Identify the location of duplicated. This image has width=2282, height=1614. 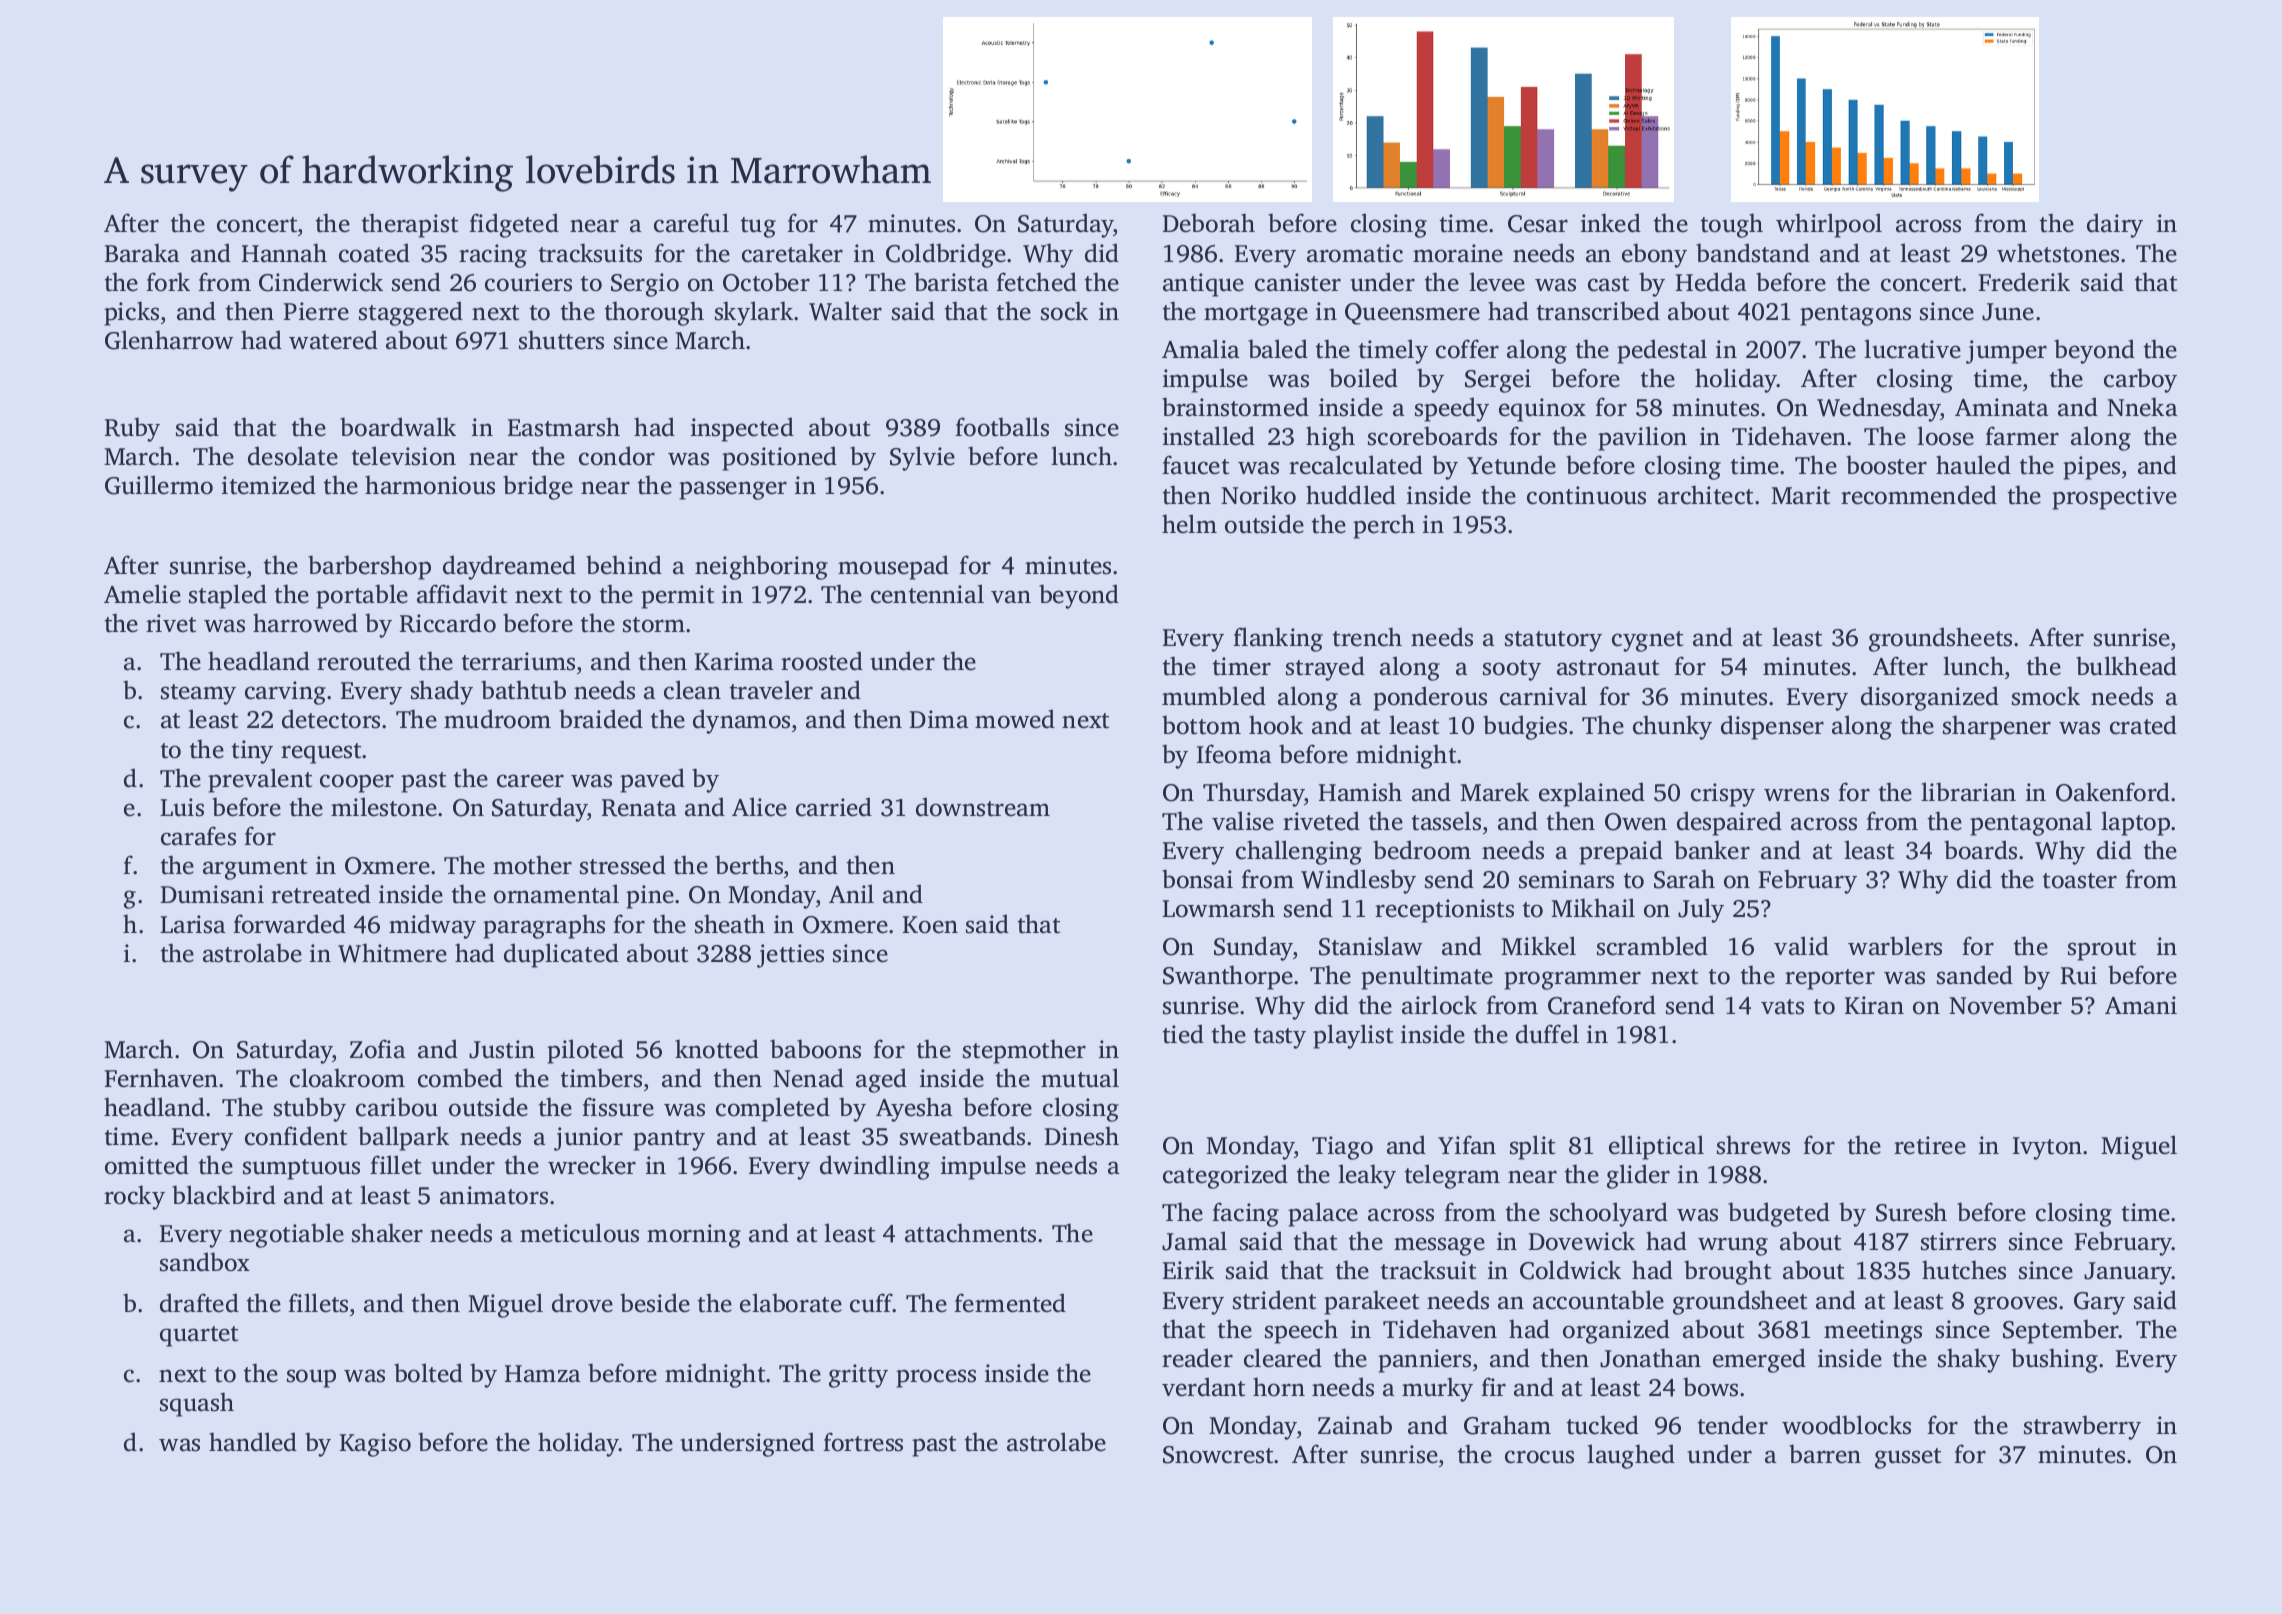
(561, 955).
